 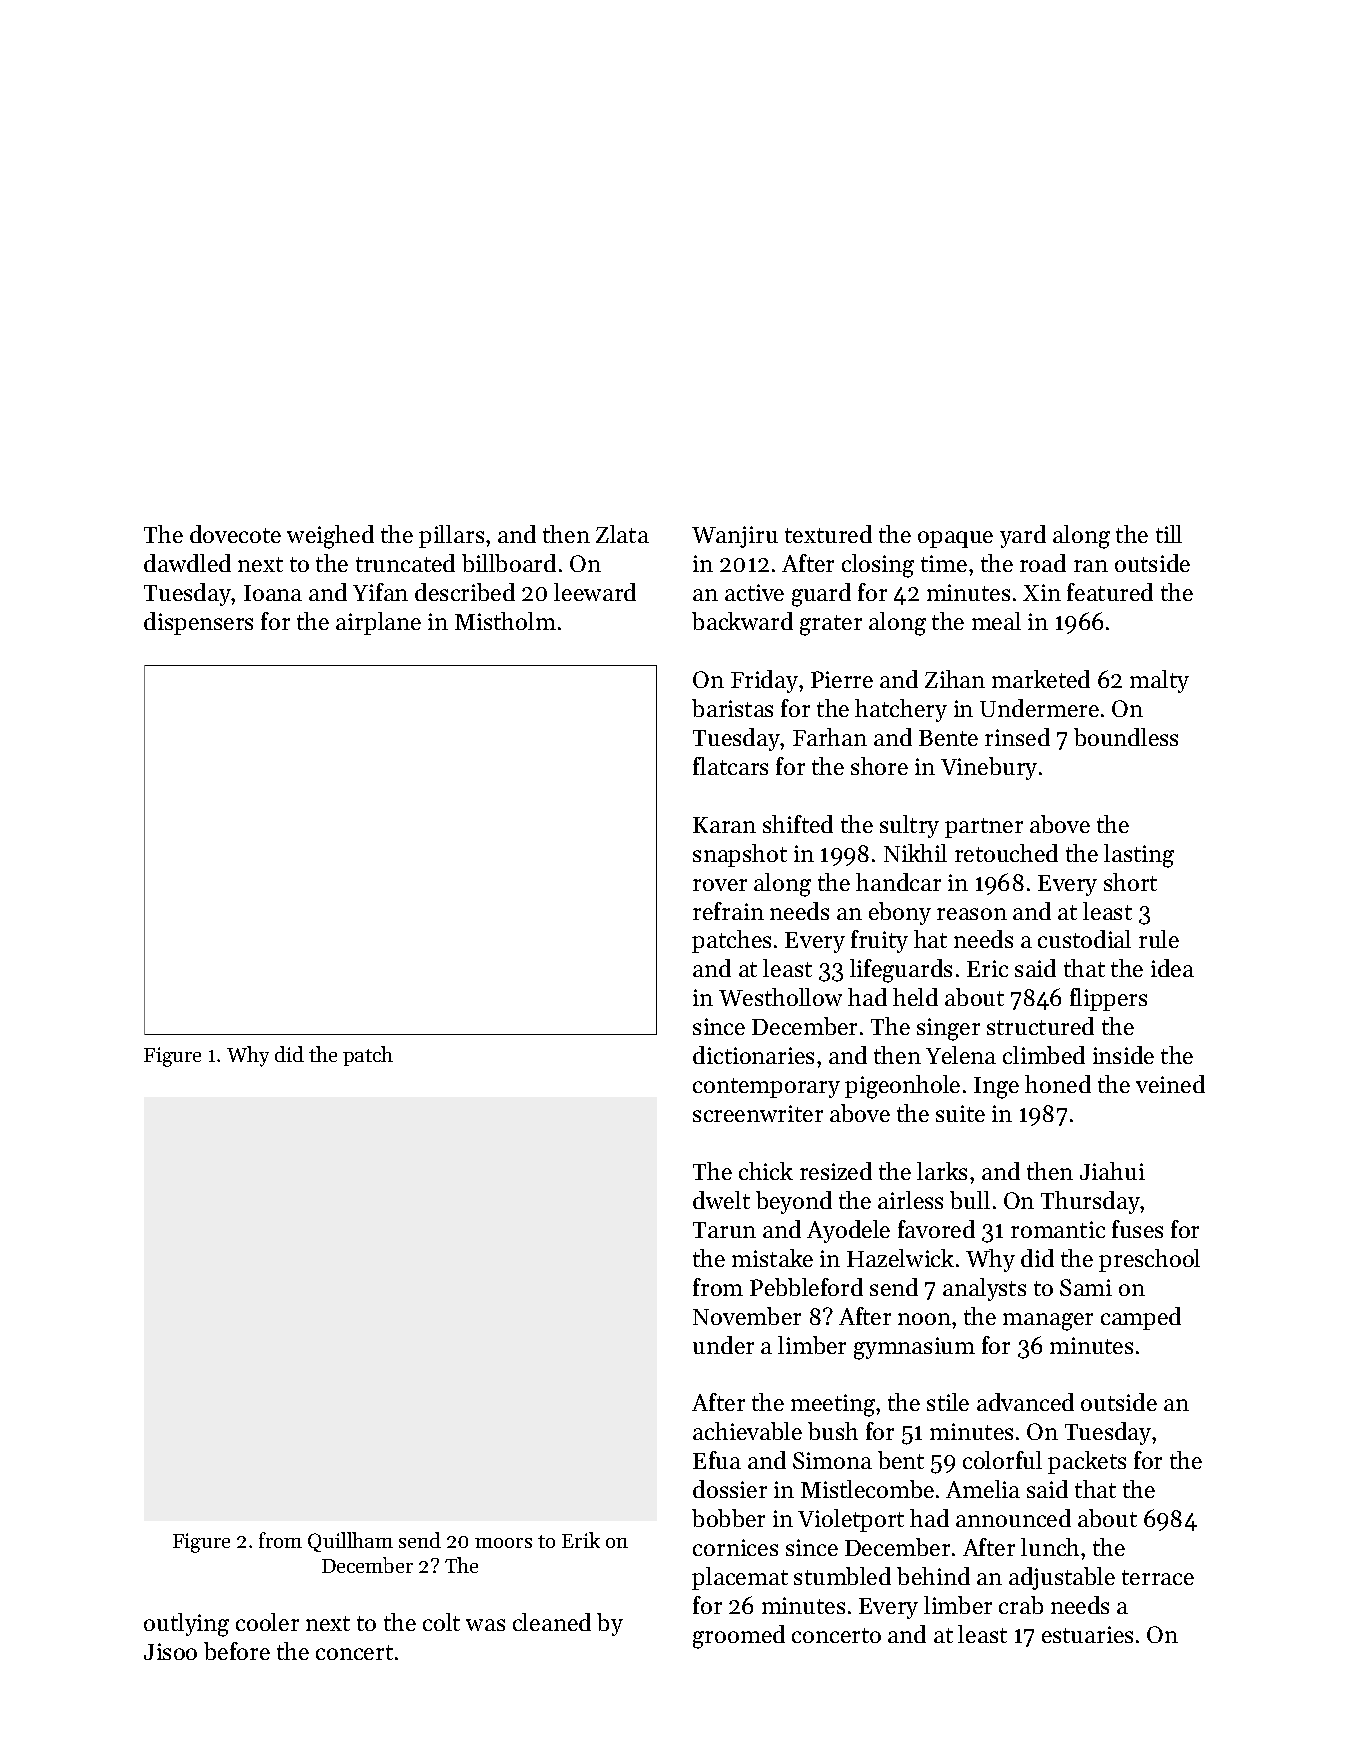 I want to click on hatchery, so click(x=901, y=710).
